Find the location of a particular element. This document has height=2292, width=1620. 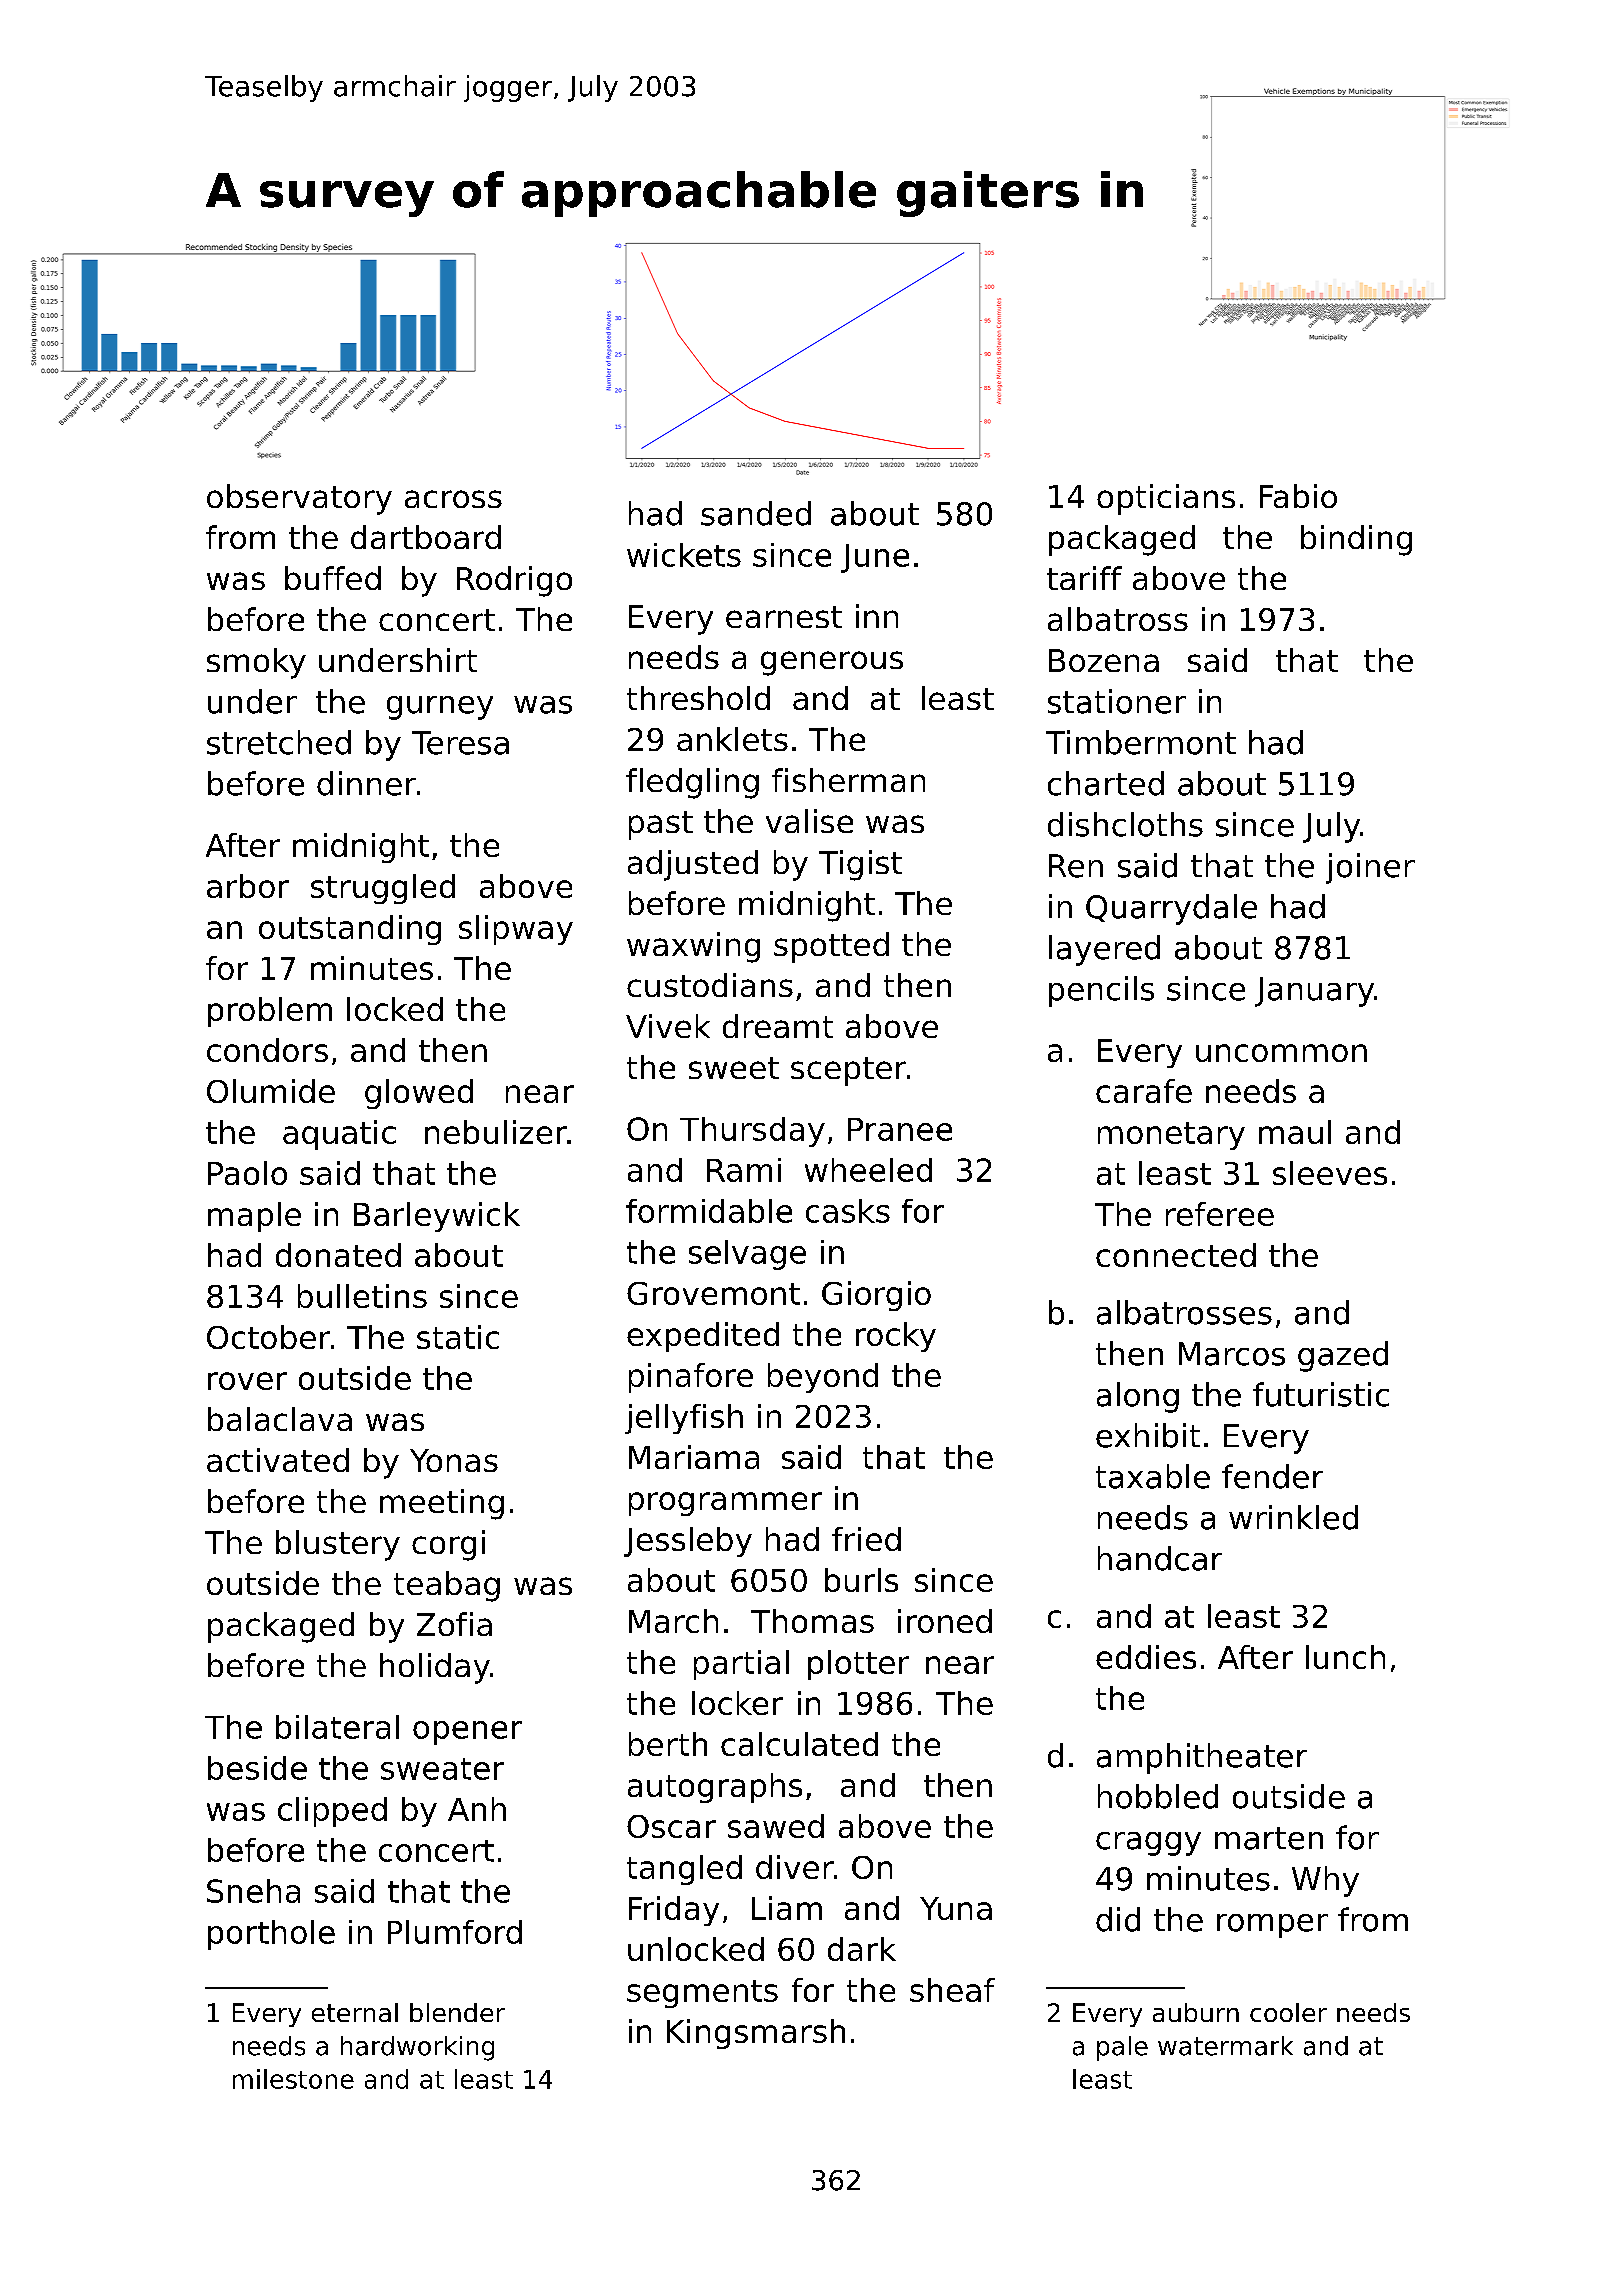

expedited is located at coordinates (703, 1337).
